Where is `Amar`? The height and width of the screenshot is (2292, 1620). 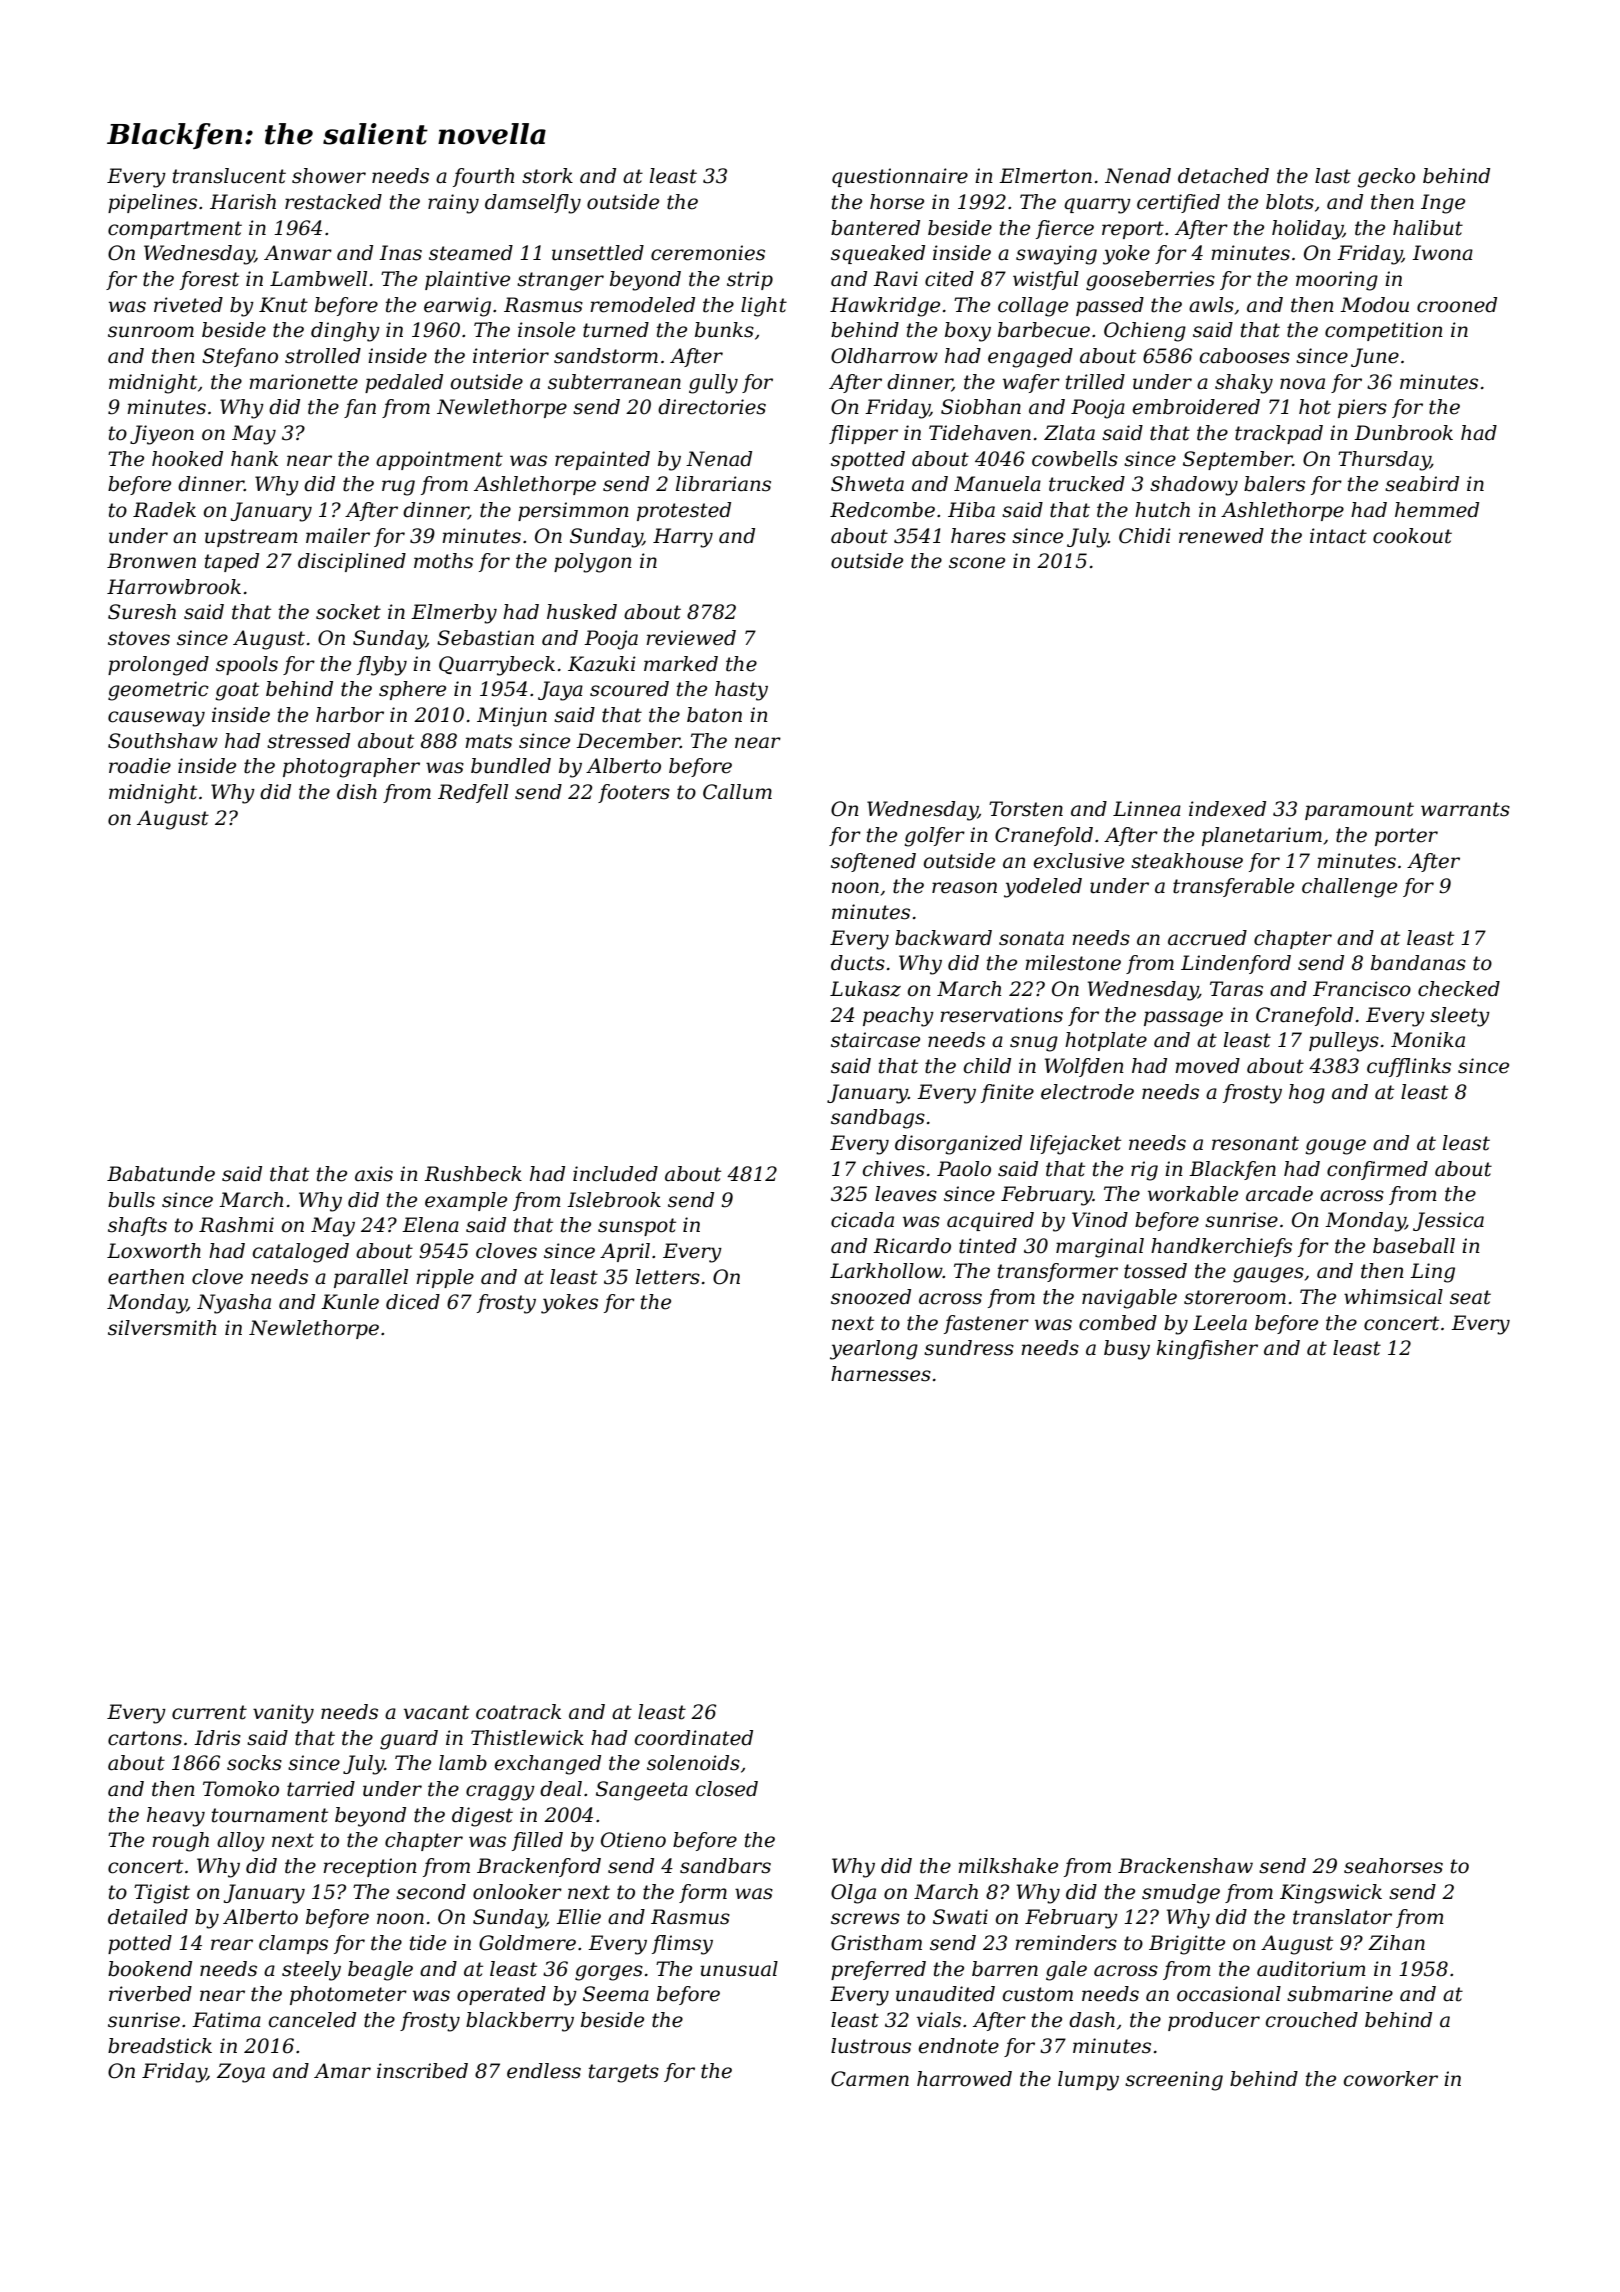 Amar is located at coordinates (342, 2071).
